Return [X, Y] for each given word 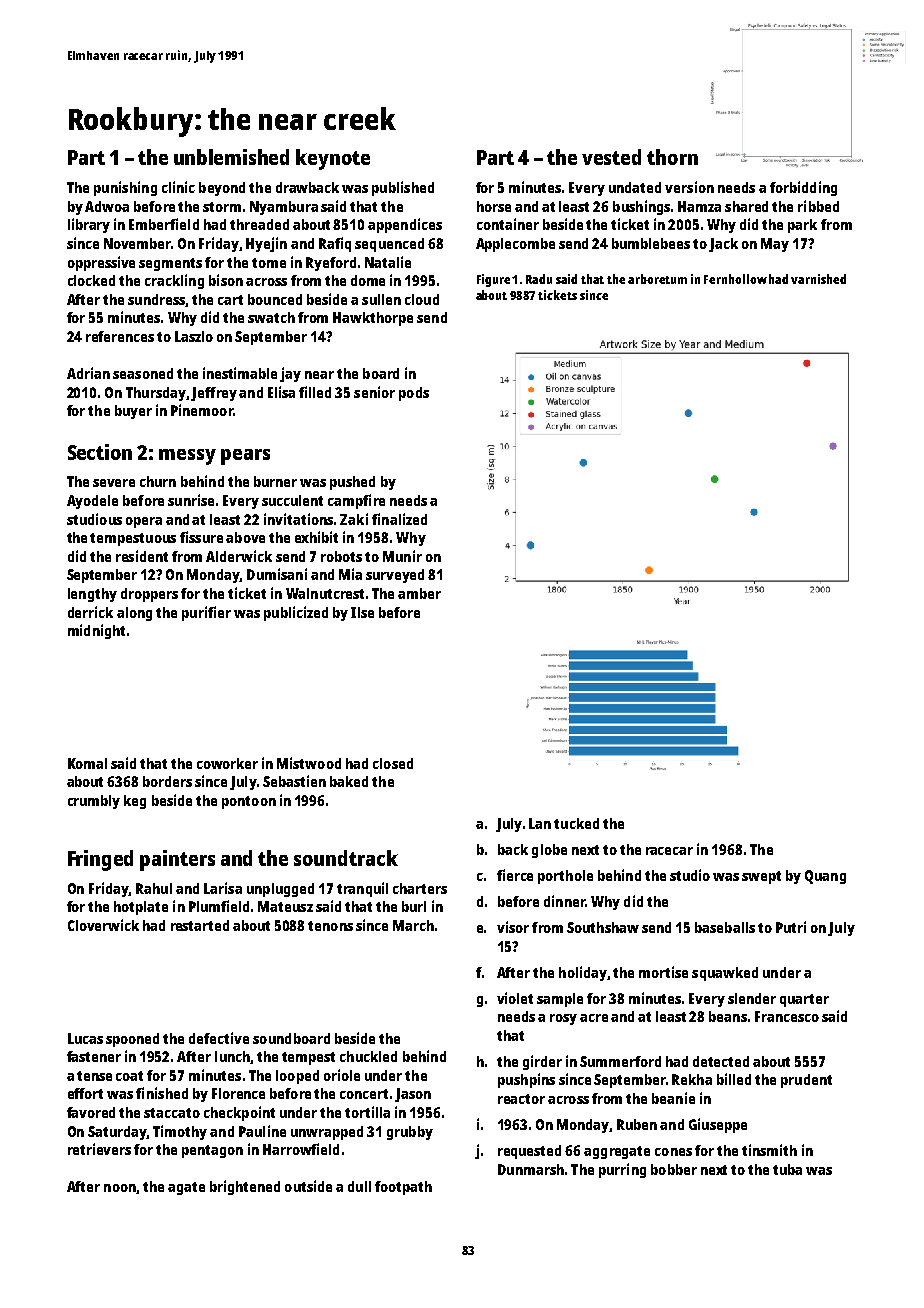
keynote [333, 159]
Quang [825, 877]
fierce [515, 875]
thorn [672, 157]
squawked [725, 974]
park [802, 226]
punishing [125, 188]
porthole [565, 877]
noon [120, 1188]
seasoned [143, 373]
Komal [87, 763]
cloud [422, 299]
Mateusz [285, 906]
